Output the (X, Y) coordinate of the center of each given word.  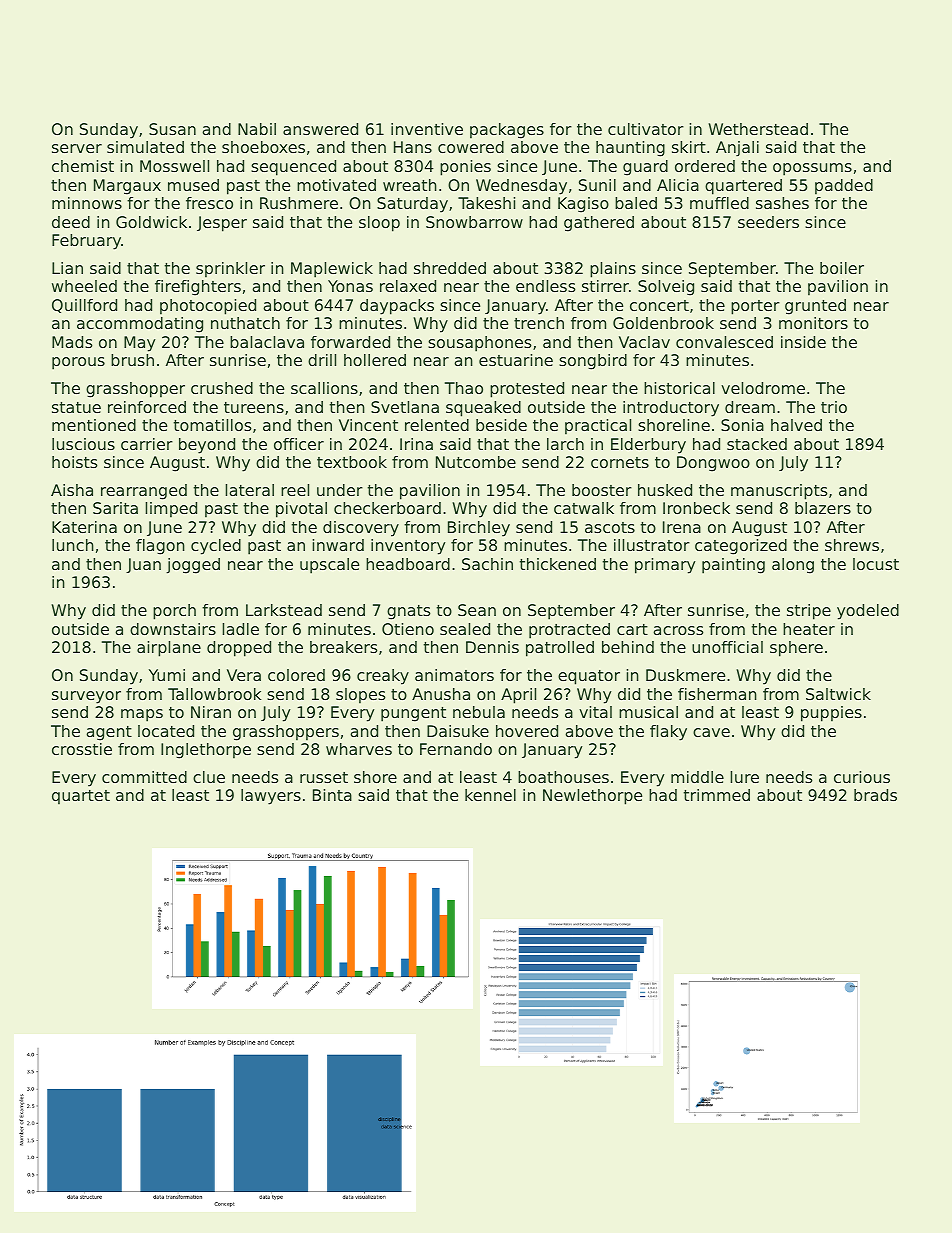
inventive (427, 129)
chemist (83, 166)
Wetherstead (758, 129)
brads (875, 795)
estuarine (516, 360)
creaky (383, 677)
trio (834, 407)
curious (862, 777)
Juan (143, 565)
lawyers (271, 797)
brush (132, 360)
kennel (490, 795)
